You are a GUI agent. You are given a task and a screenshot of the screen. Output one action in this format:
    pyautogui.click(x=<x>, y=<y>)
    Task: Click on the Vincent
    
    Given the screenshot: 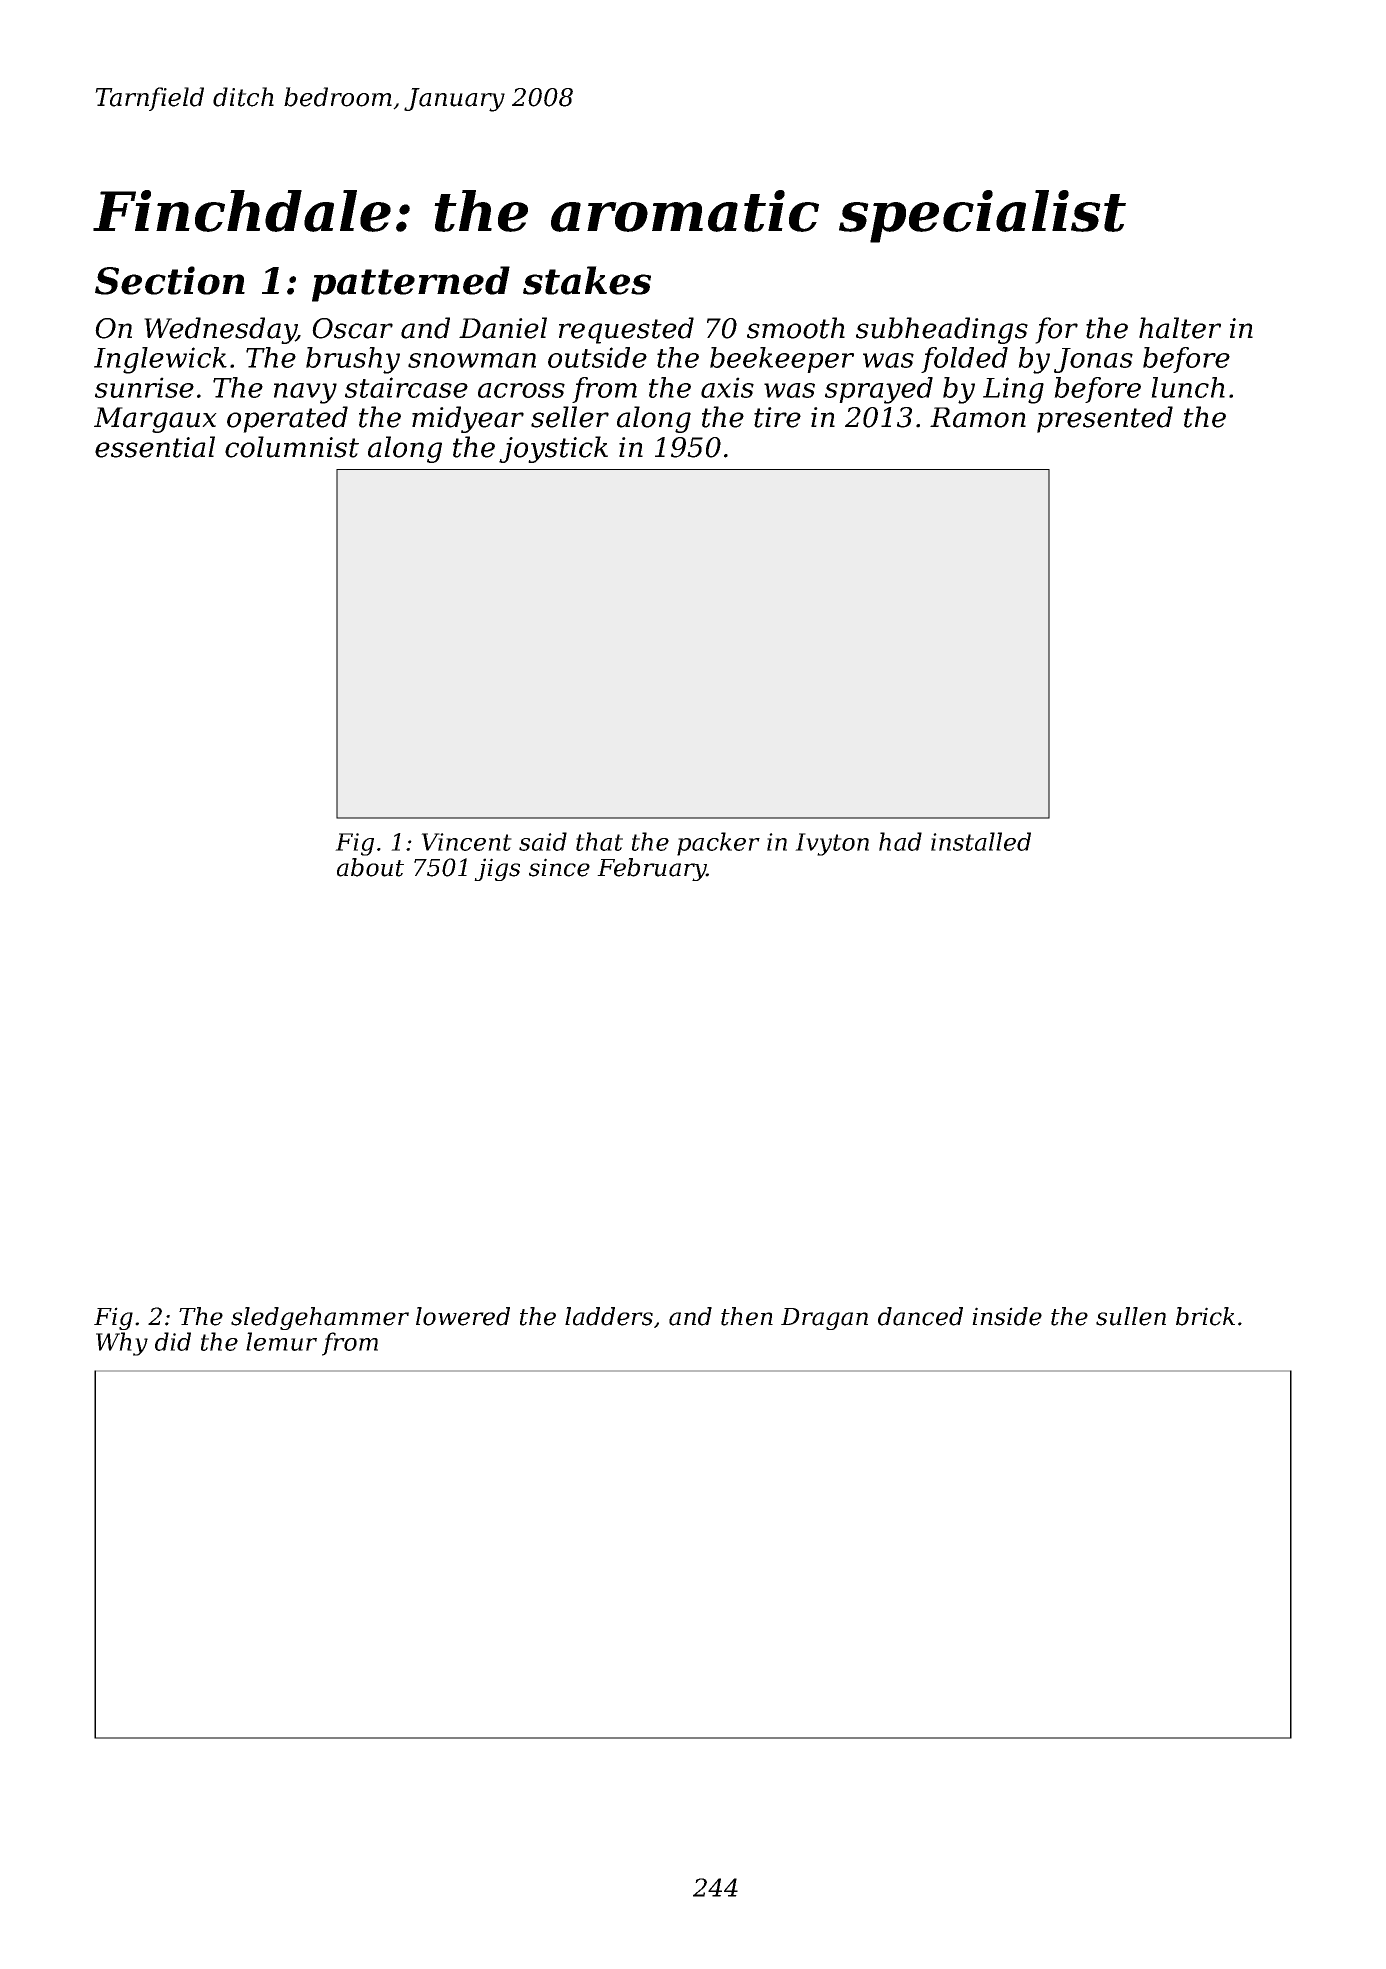 What is the action you would take?
    pyautogui.click(x=466, y=842)
